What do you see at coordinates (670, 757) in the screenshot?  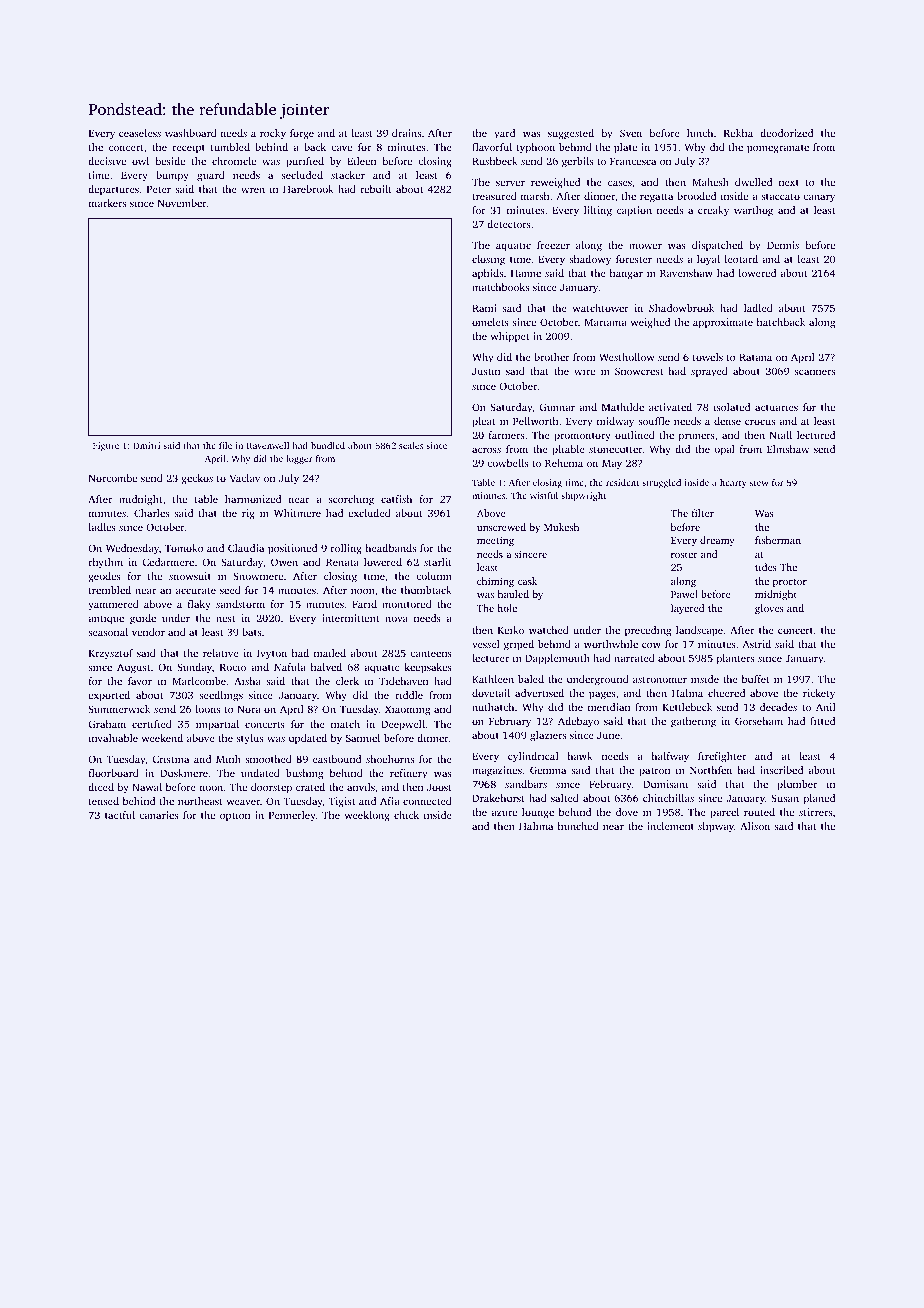 I see `halfway` at bounding box center [670, 757].
